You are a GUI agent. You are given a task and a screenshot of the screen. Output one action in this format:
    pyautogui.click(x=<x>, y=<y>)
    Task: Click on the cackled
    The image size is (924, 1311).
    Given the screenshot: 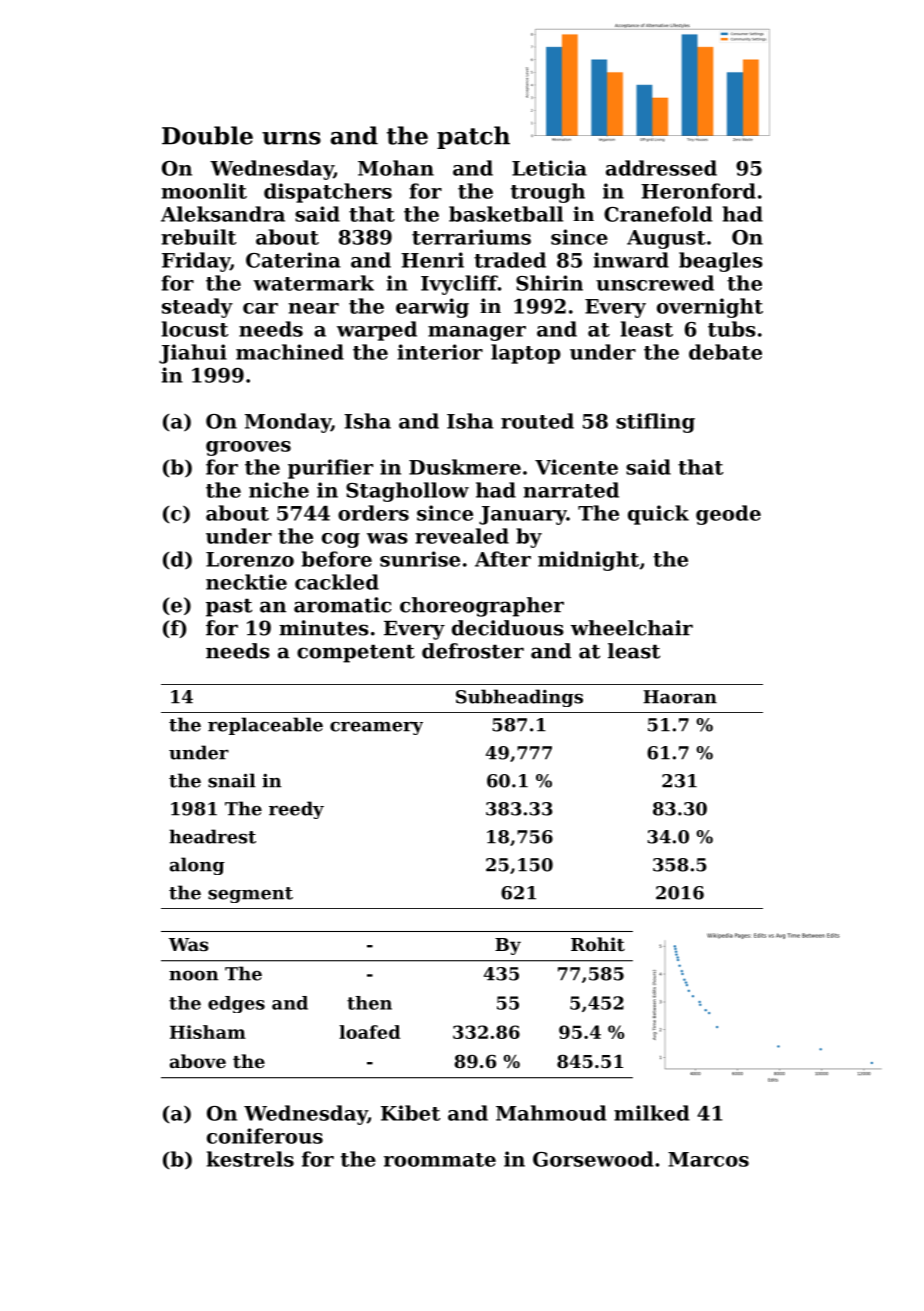 What is the action you would take?
    pyautogui.click(x=337, y=582)
